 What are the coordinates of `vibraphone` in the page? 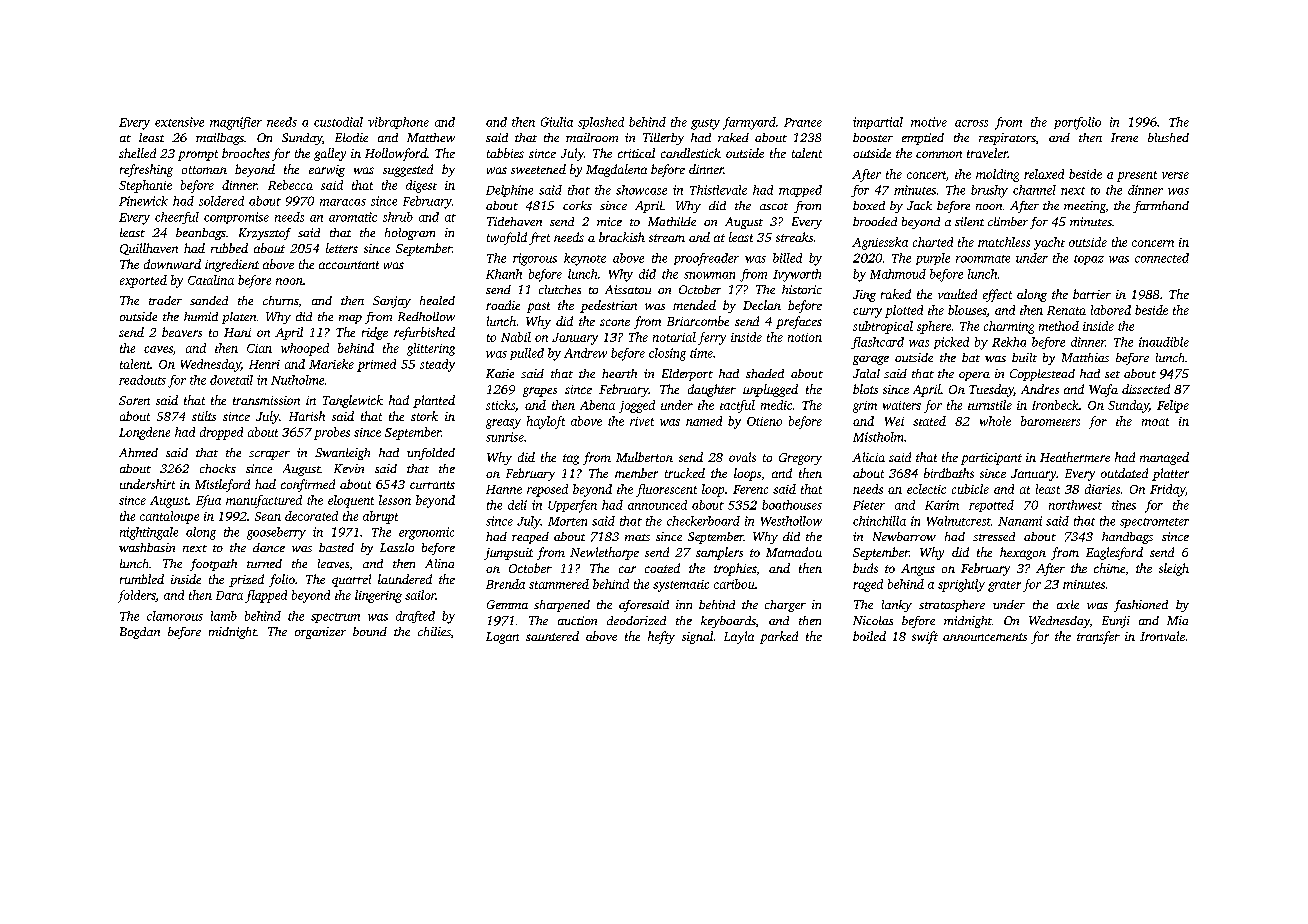 It's located at (398, 123).
